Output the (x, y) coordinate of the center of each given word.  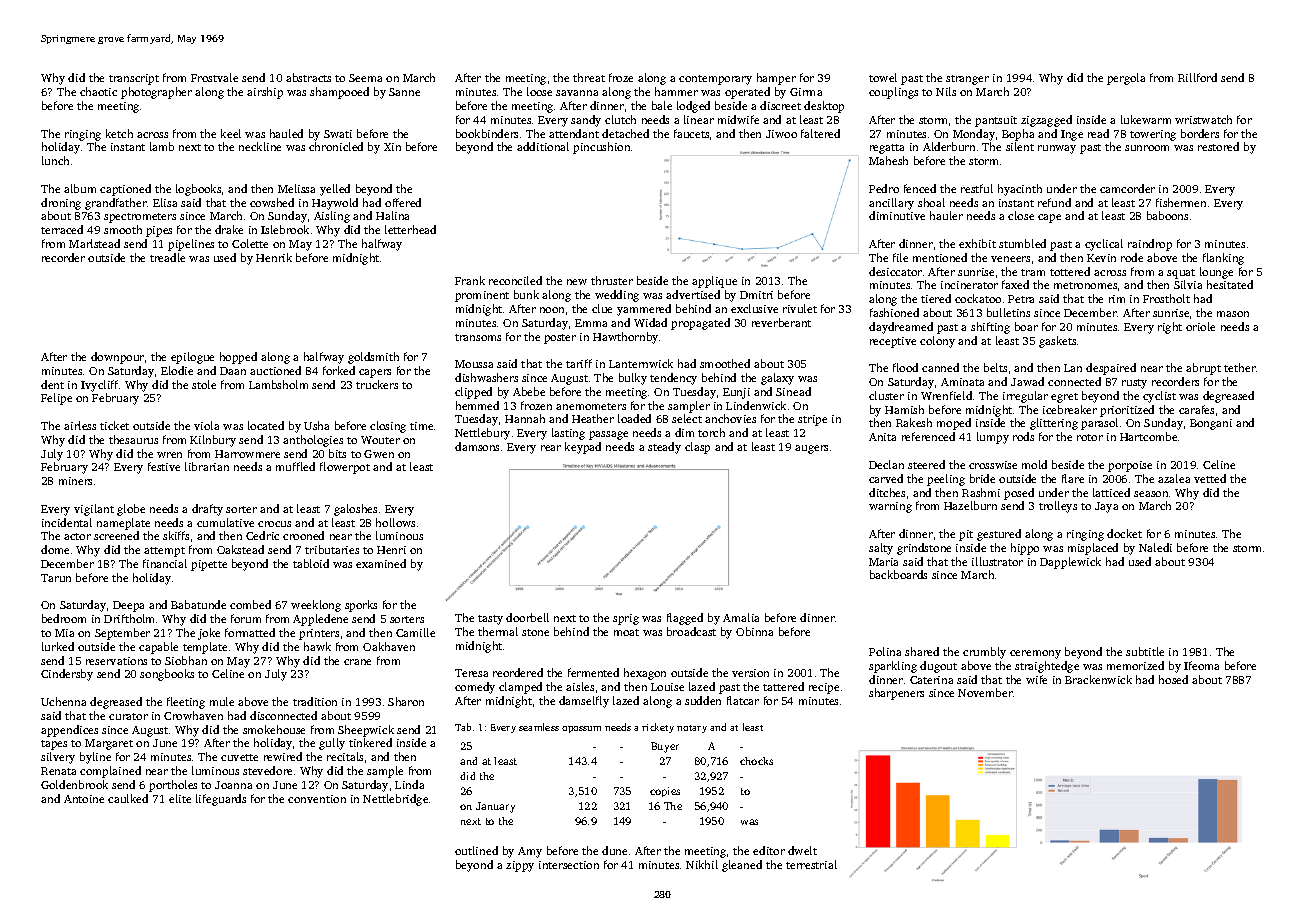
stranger (967, 80)
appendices (69, 731)
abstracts (308, 77)
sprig (626, 619)
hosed (1173, 679)
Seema (365, 78)
